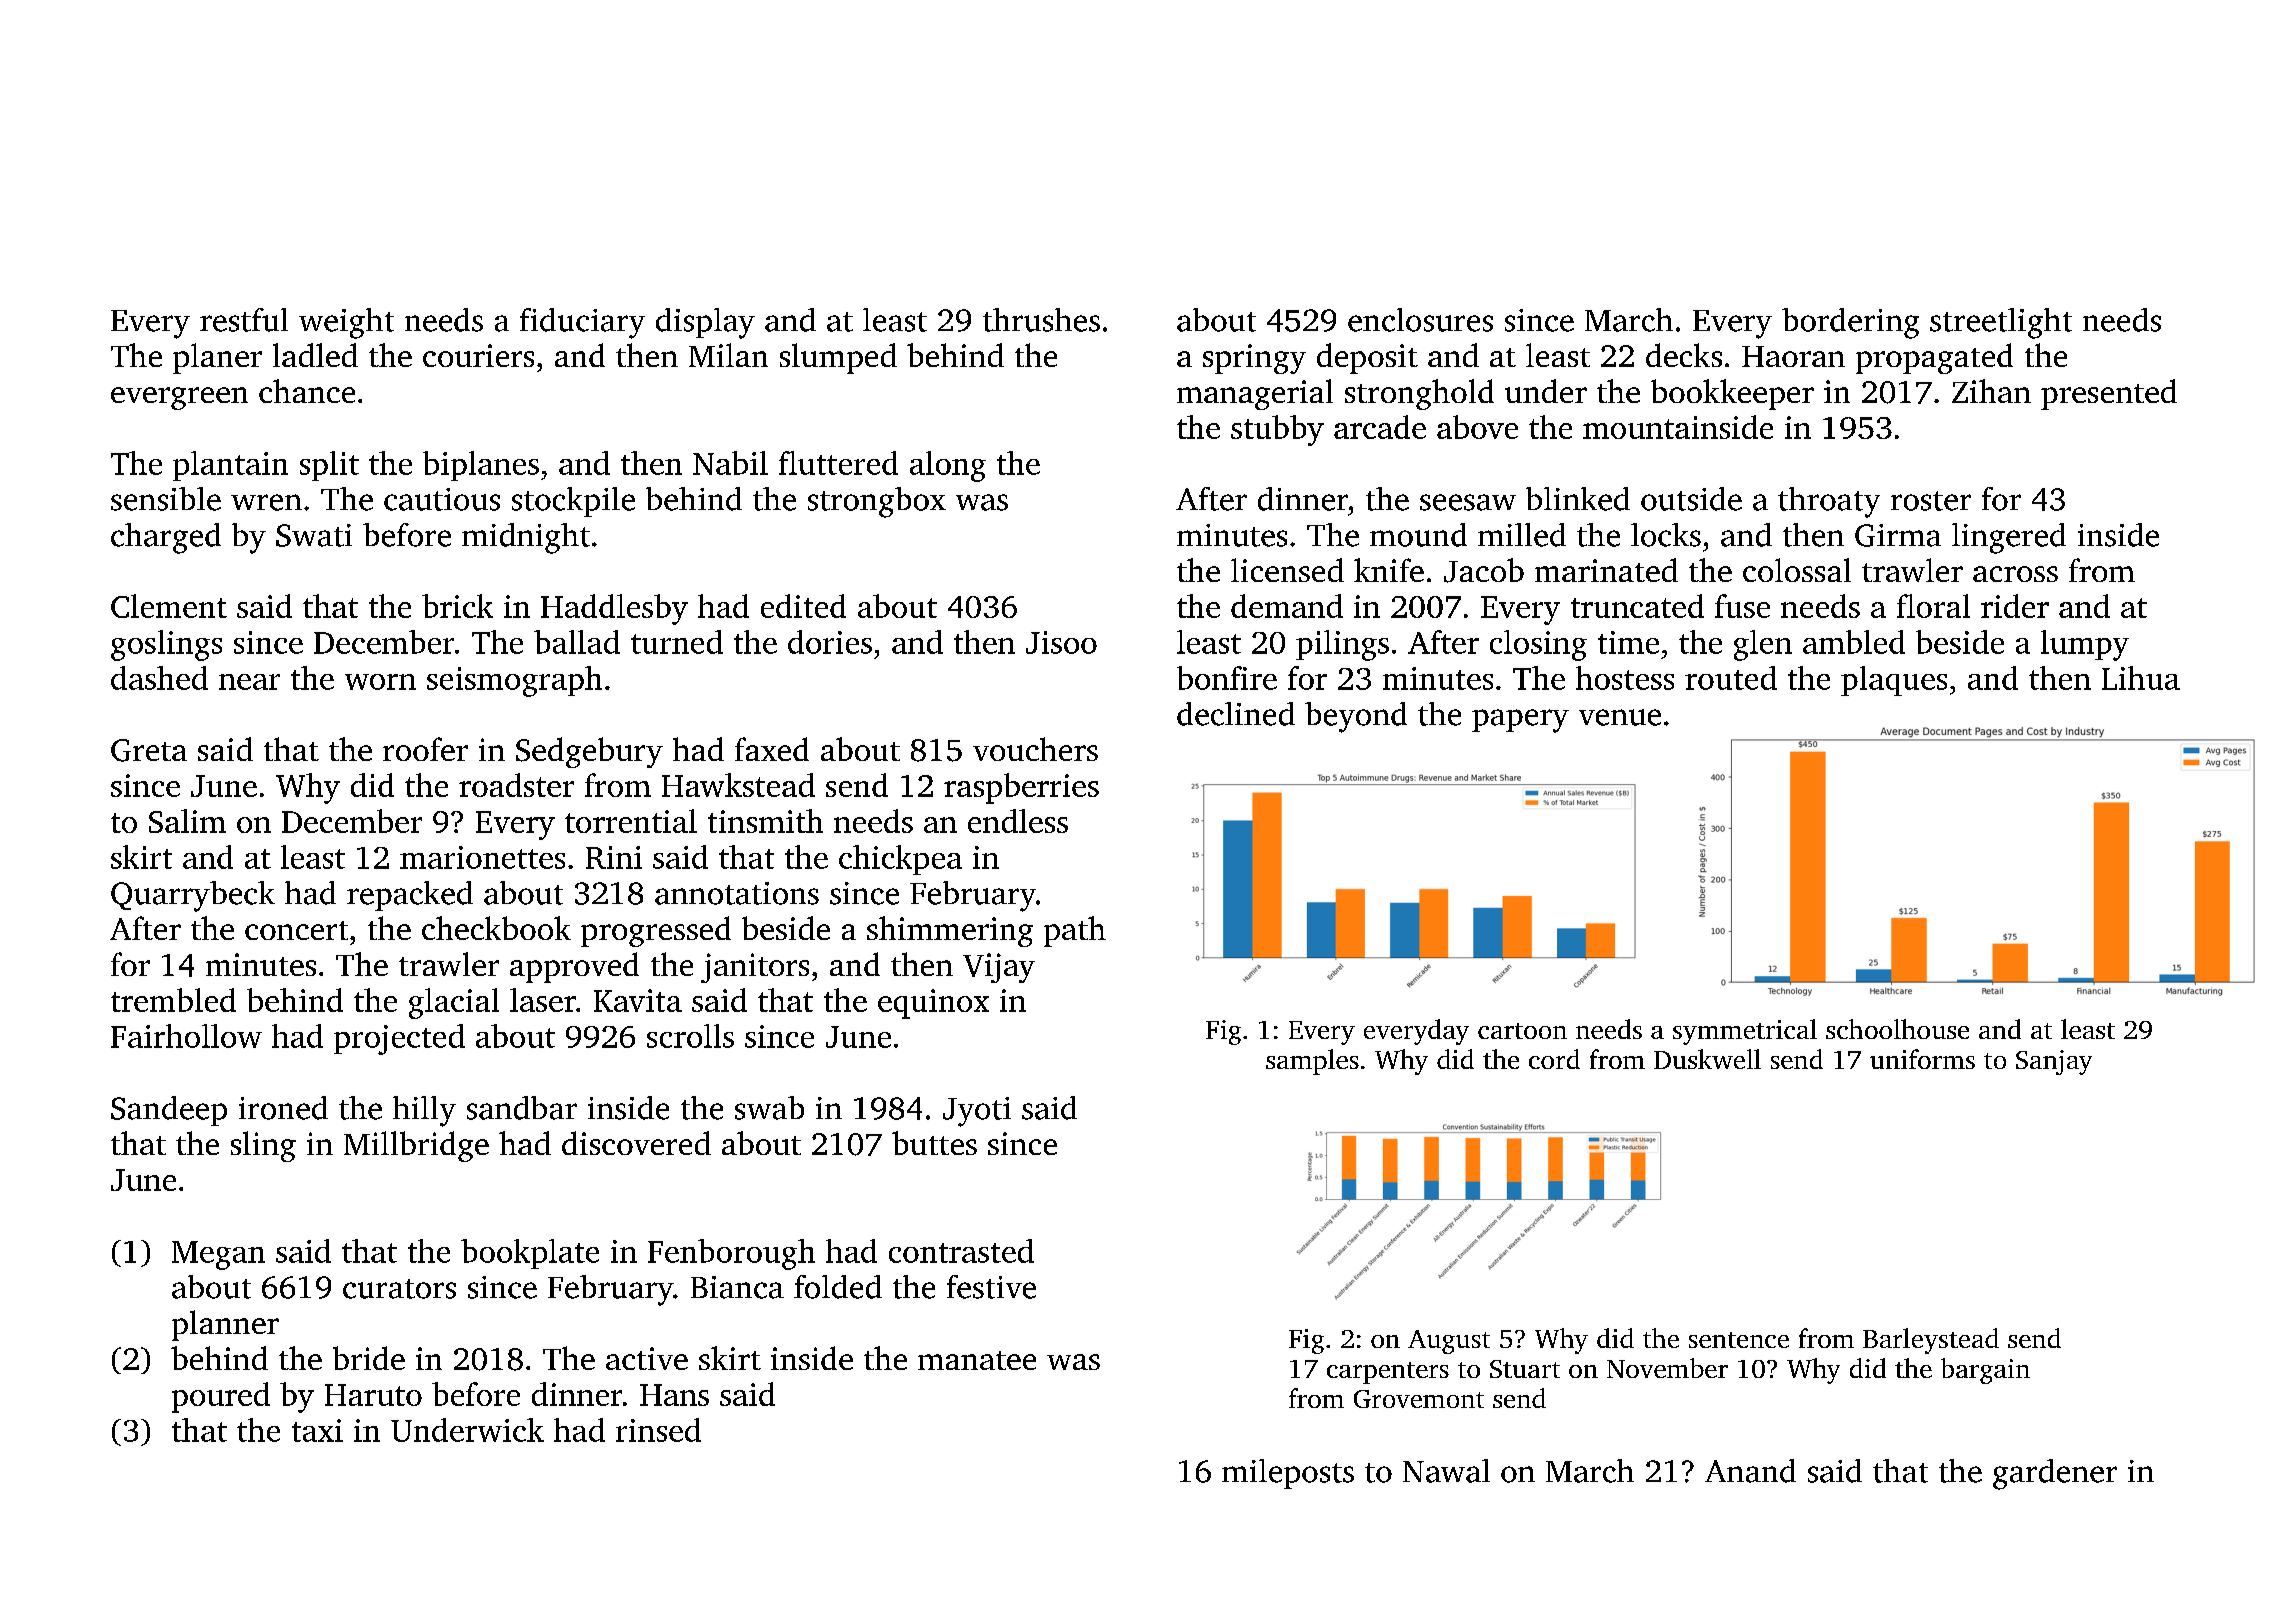 The width and height of the page is (2292, 1620). Describe the element at coordinates (658, 1430) in the page. I see `rinsed` at that location.
